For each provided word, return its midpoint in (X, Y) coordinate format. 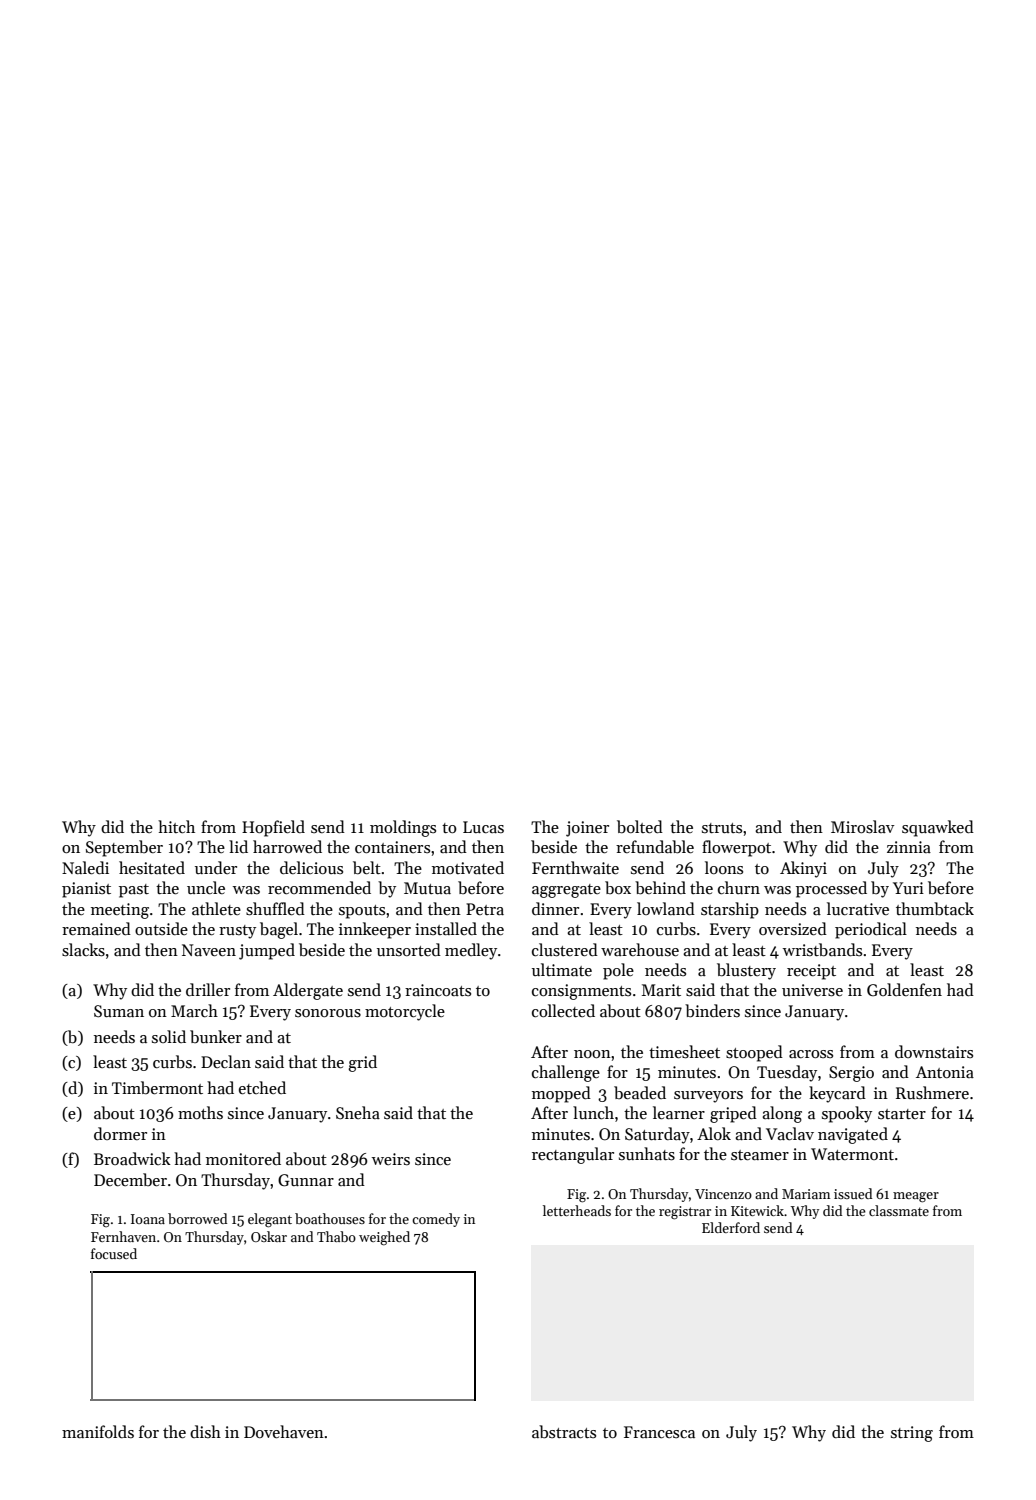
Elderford (731, 1227)
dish (205, 1431)
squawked (938, 828)
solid (169, 1036)
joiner (587, 829)
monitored (243, 1158)
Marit (661, 990)
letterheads (577, 1210)
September (124, 848)
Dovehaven (284, 1431)
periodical (871, 930)
